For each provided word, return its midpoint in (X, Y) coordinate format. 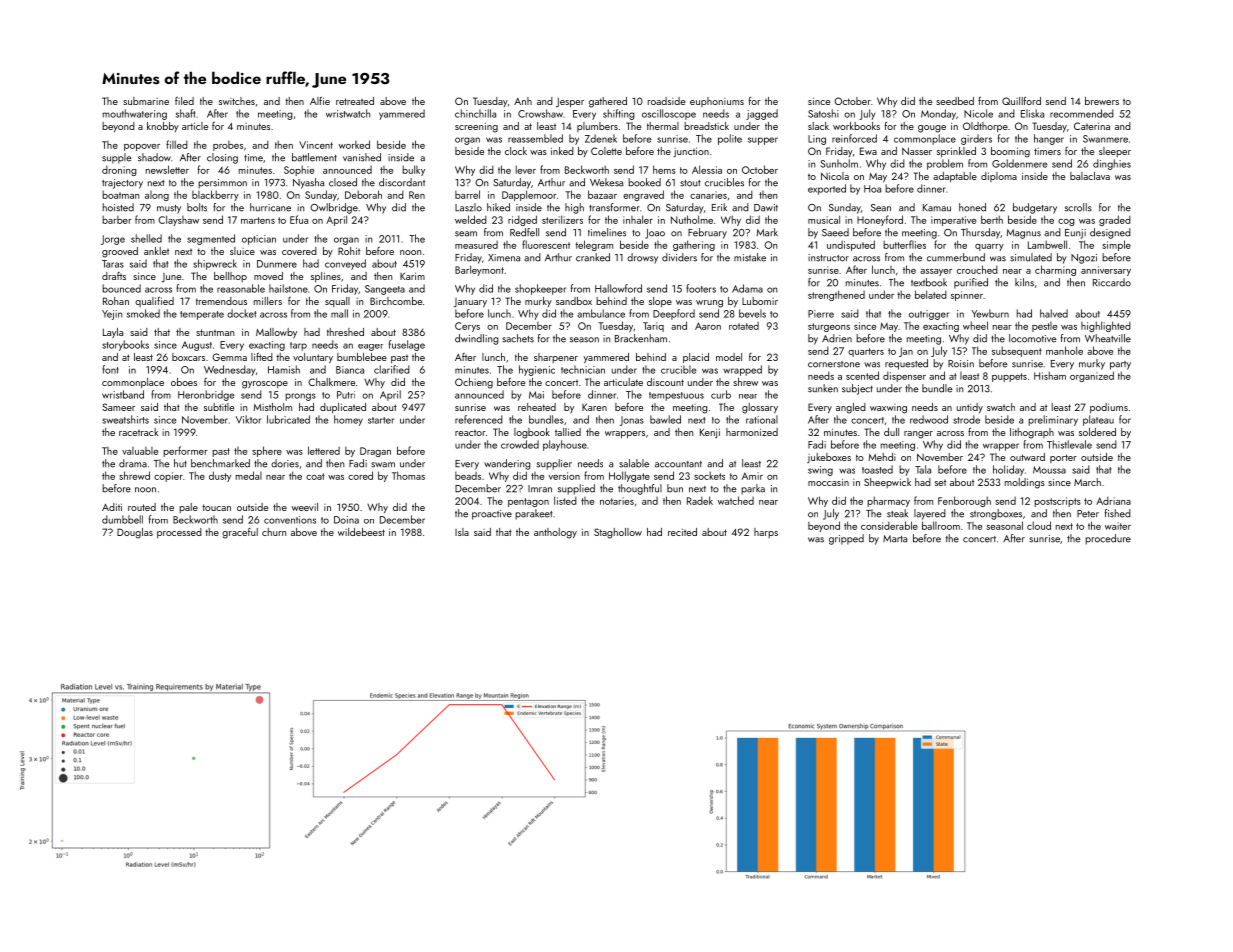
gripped (846, 539)
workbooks (856, 126)
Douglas (135, 533)
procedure (1108, 539)
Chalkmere (331, 382)
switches (237, 101)
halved (1054, 313)
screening (476, 127)
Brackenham (641, 338)
